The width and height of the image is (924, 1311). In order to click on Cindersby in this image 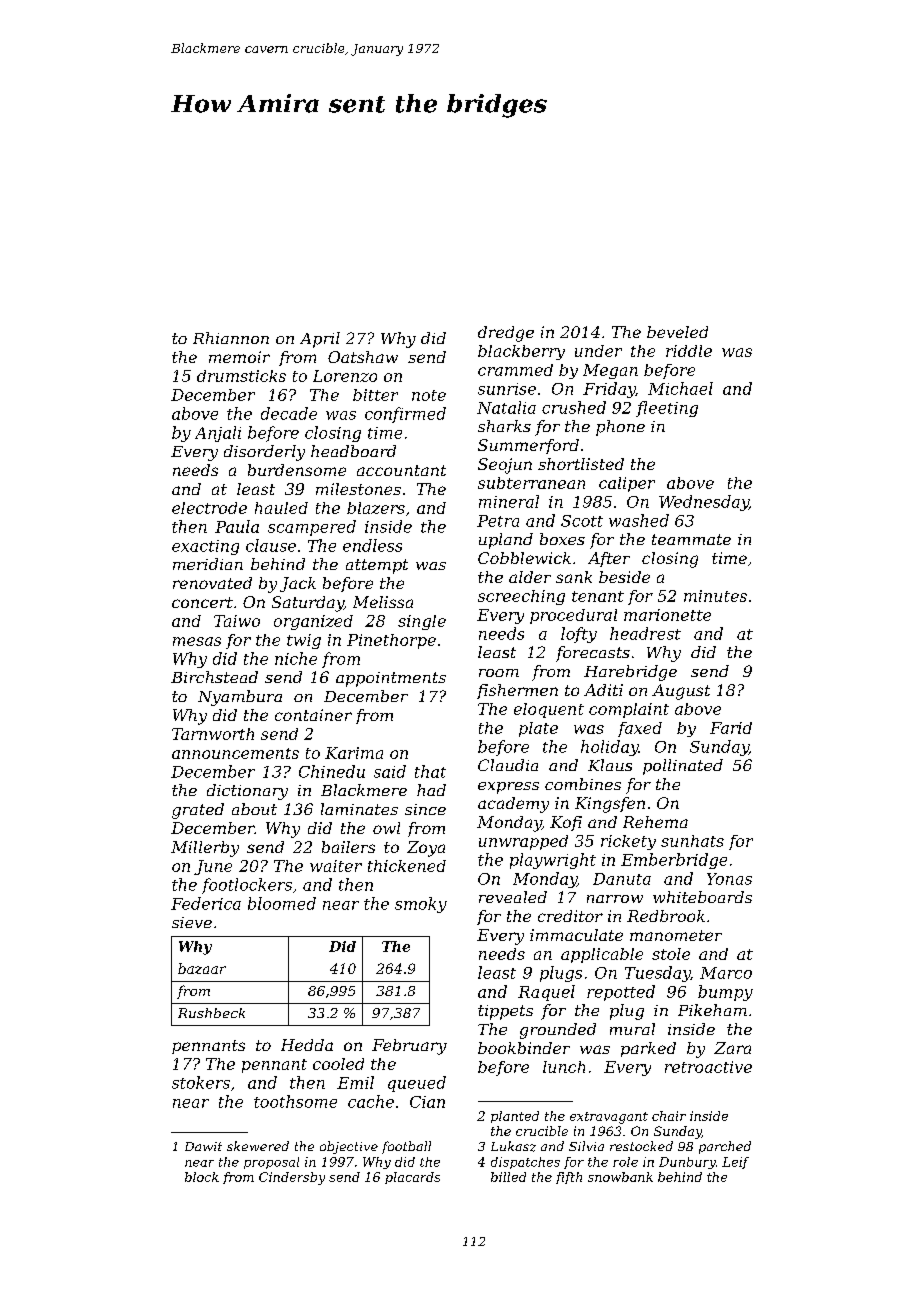, I will do `click(292, 1178)`.
